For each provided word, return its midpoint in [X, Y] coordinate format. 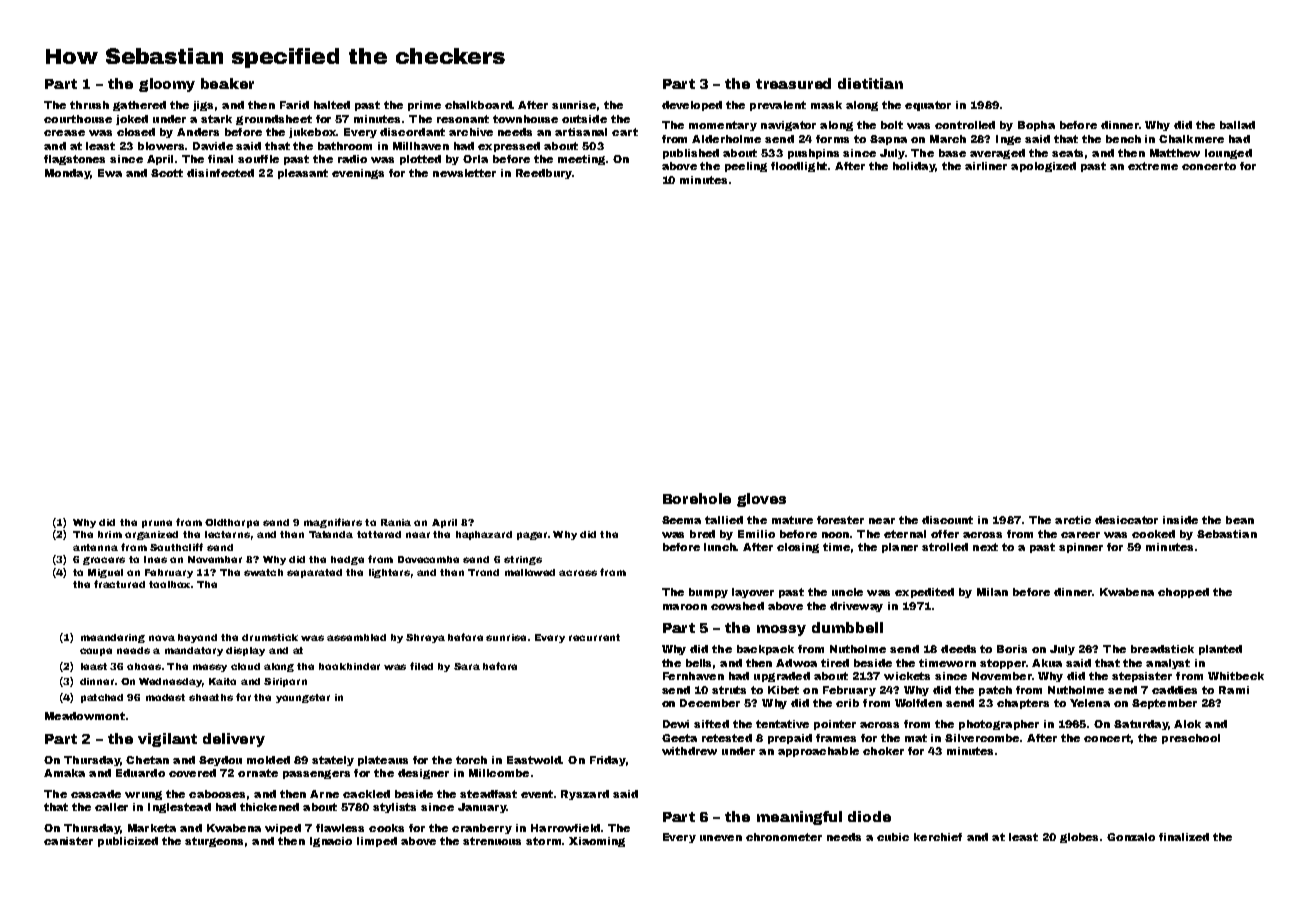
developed [692, 106]
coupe [96, 652]
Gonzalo [1131, 837]
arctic [1073, 520]
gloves [761, 500]
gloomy [167, 85]
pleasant [303, 174]
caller [111, 807]
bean [1240, 520]
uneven [721, 838]
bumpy [708, 593]
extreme [1153, 166]
